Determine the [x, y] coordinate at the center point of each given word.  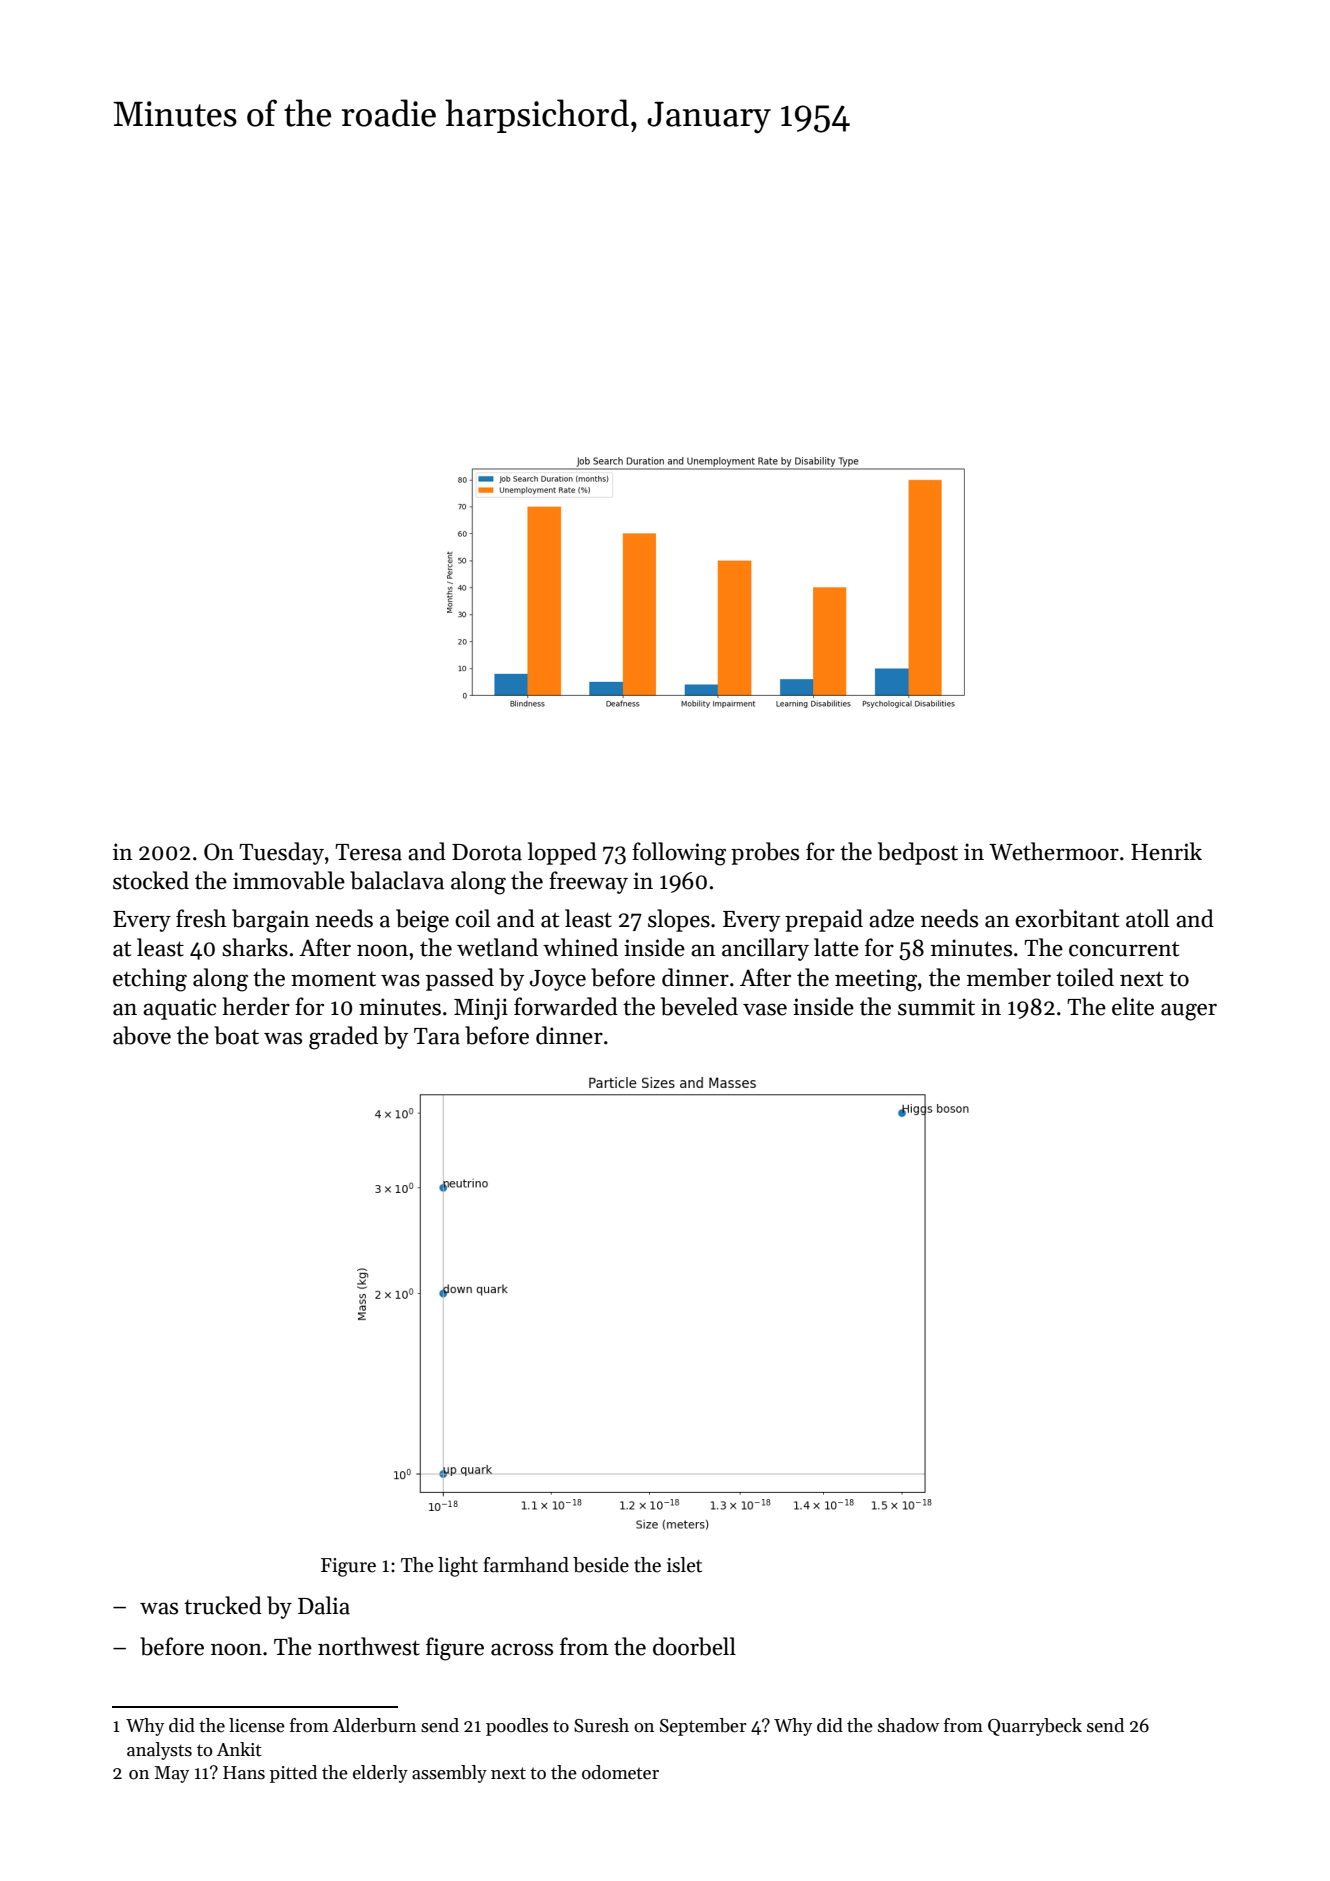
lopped [562, 853]
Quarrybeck [1035, 1727]
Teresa [368, 852]
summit [936, 1007]
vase [765, 1009]
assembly [449, 1774]
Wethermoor [1054, 851]
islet [684, 1565]
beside [601, 1565]
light [458, 1567]
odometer [620, 1772]
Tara [437, 1036]
